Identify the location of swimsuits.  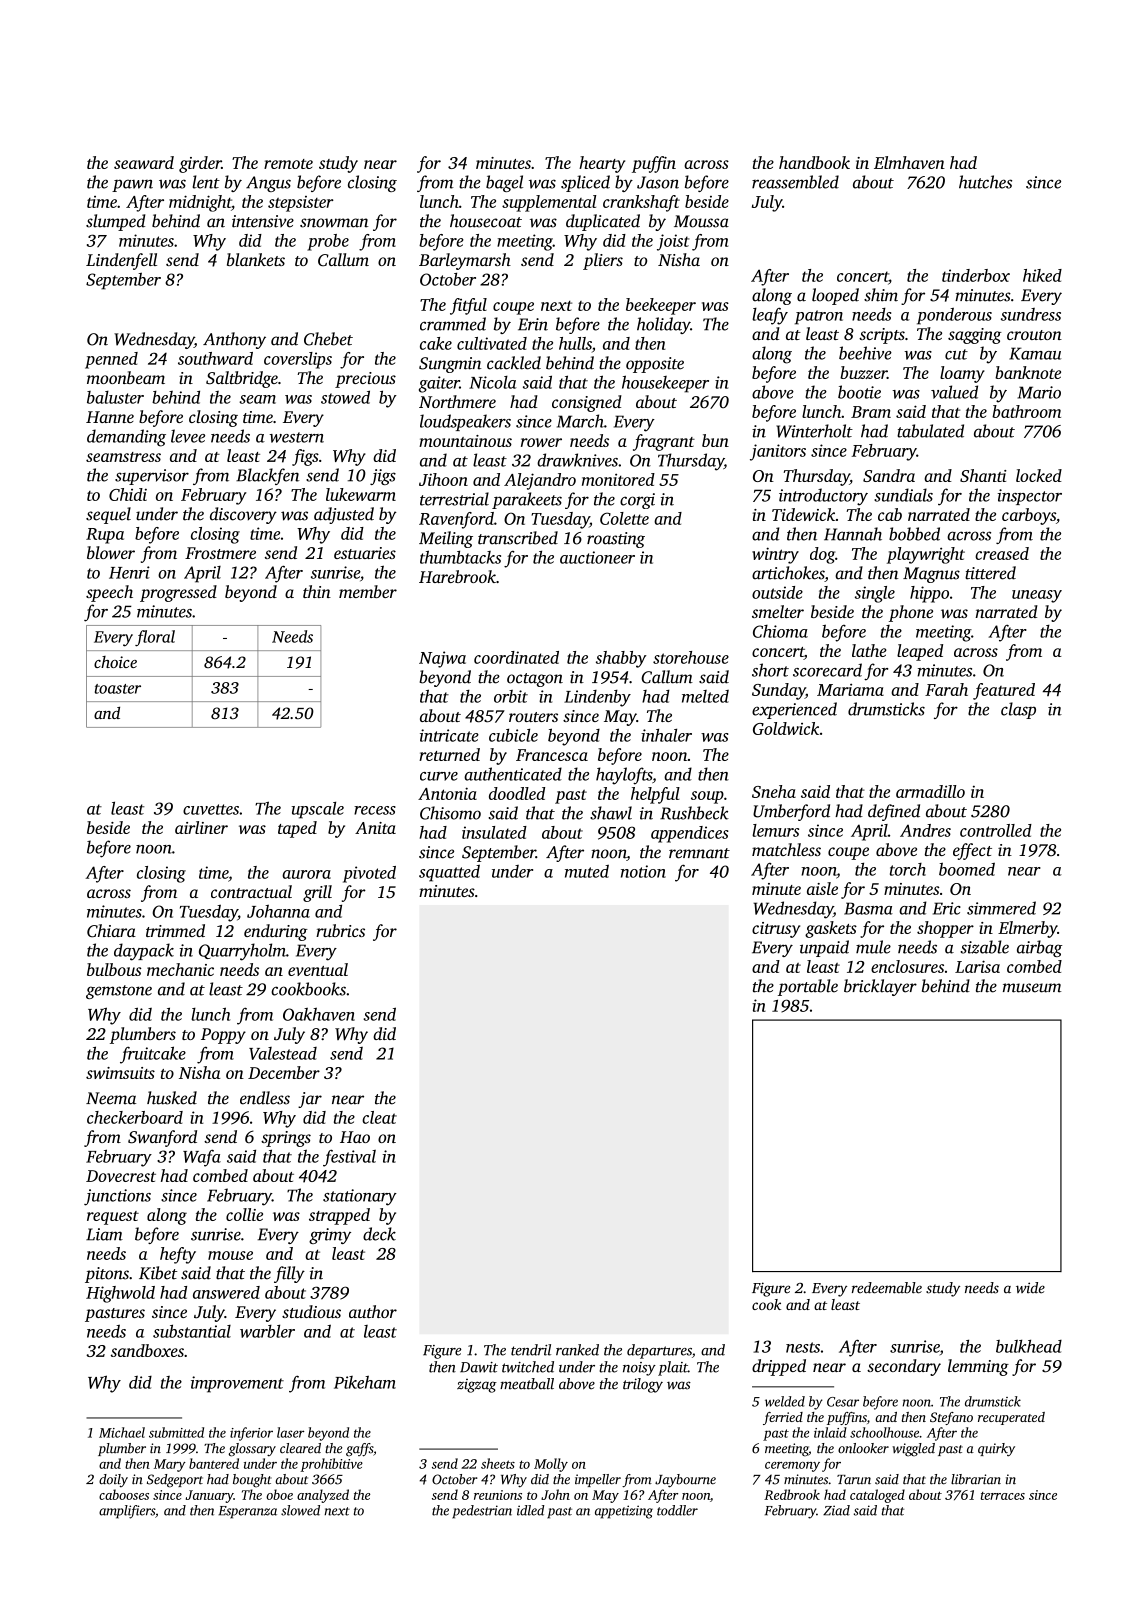
(120, 1073).
